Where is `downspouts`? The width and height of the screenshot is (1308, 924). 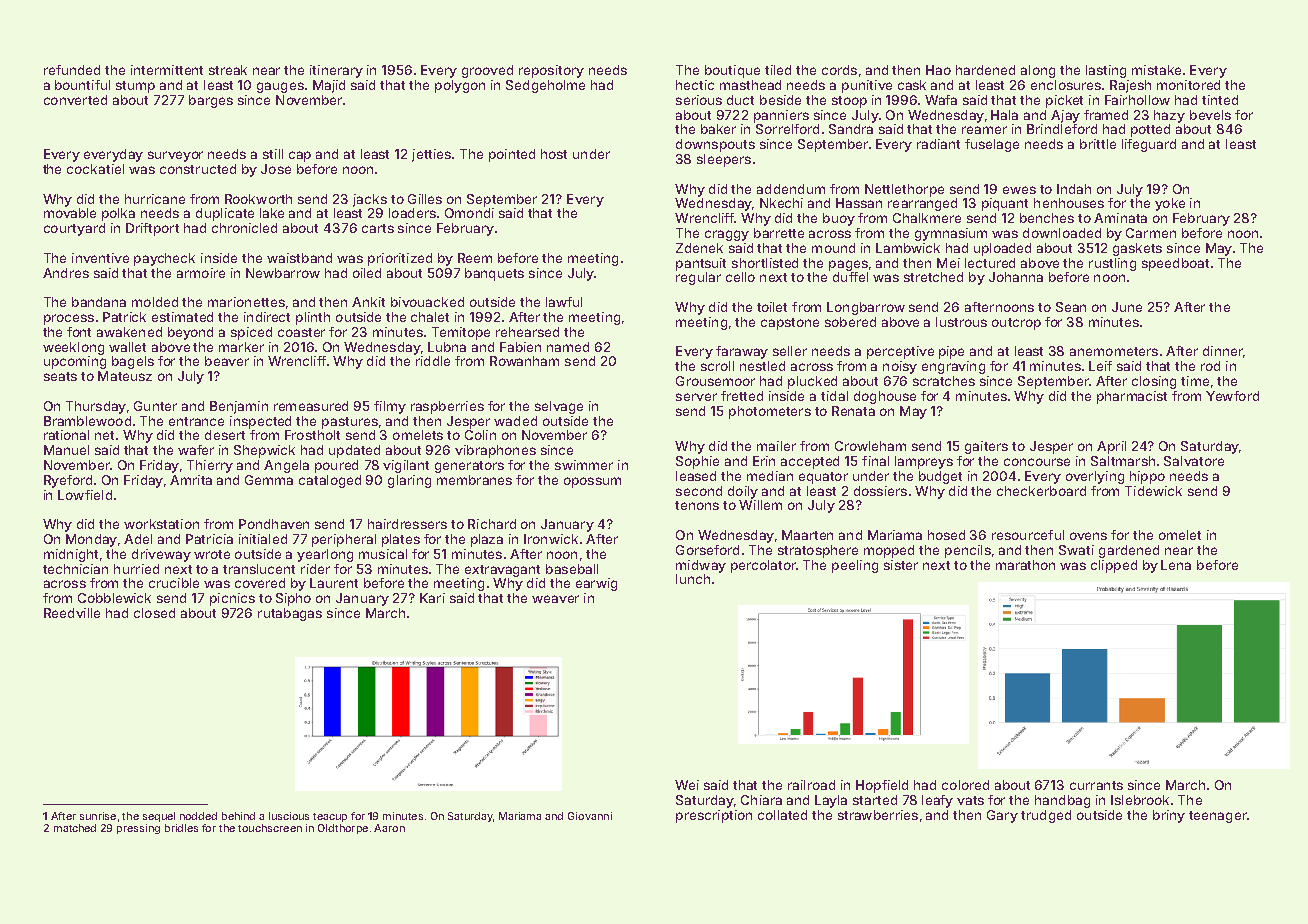
downspouts is located at coordinates (715, 145).
